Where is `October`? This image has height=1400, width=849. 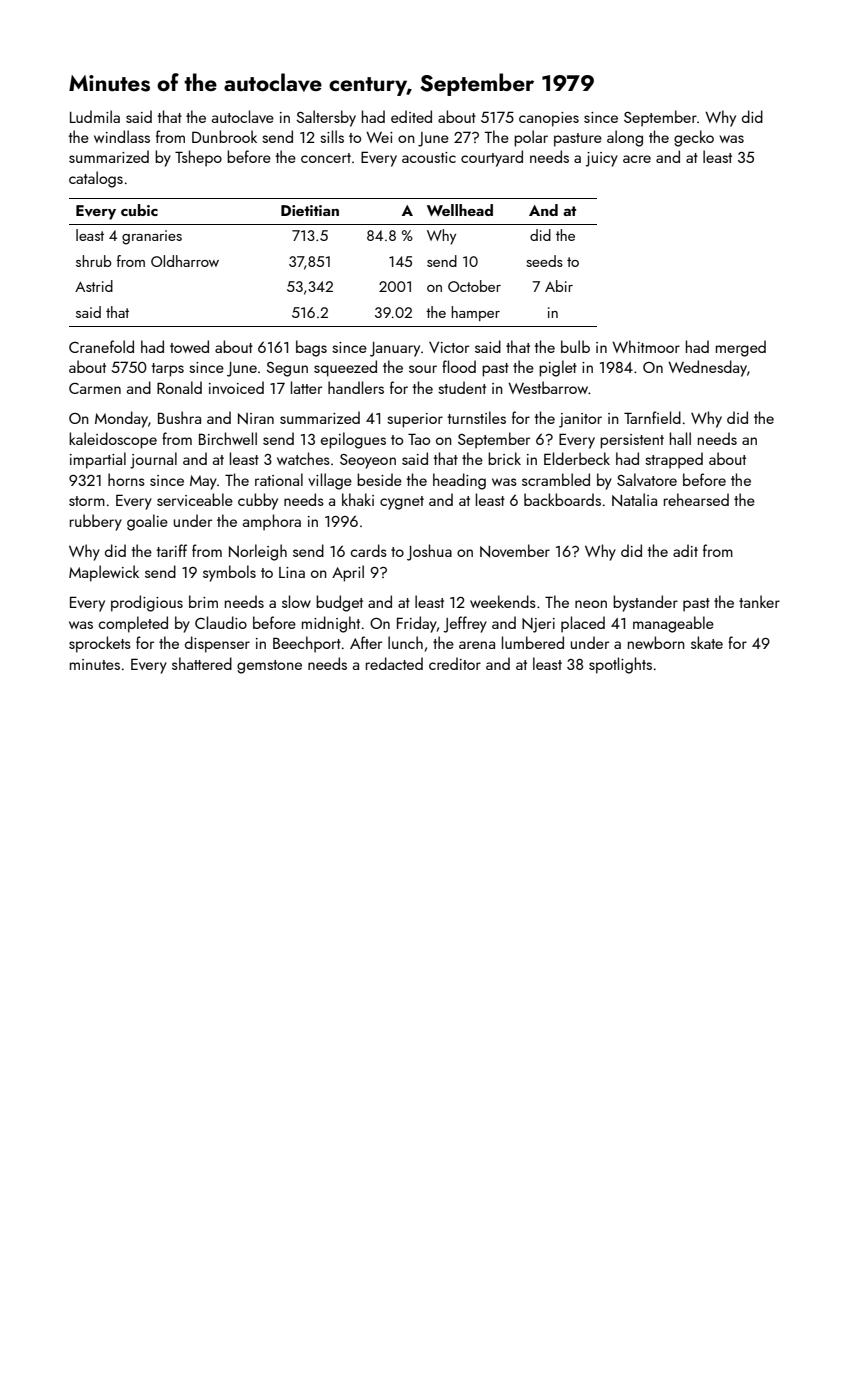
October is located at coordinates (474, 286).
